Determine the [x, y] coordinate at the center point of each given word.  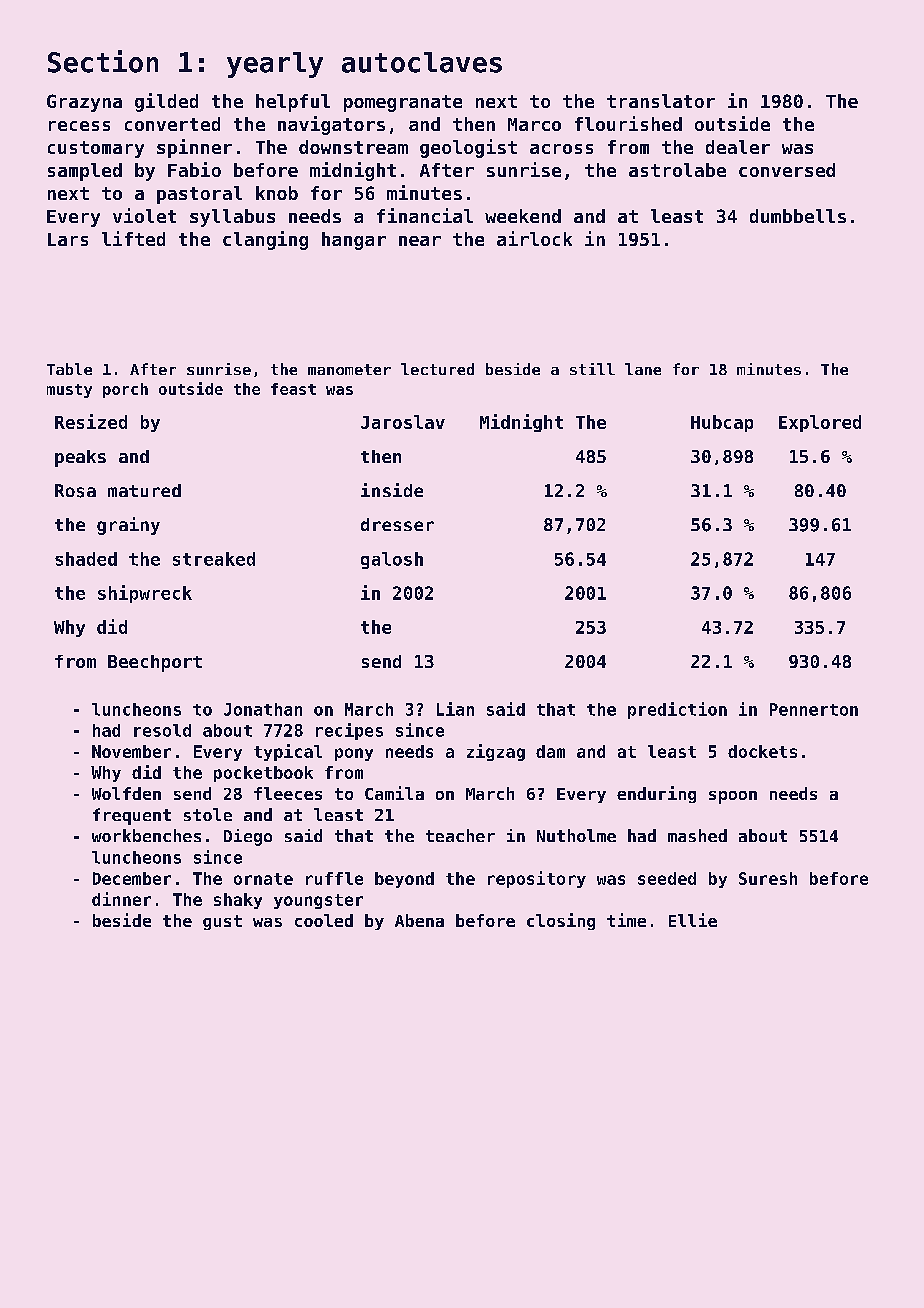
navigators [331, 125]
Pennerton [814, 709]
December [132, 878]
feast [293, 389]
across [561, 149]
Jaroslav [403, 422]
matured [144, 490]
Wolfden [126, 793]
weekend [523, 216]
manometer [349, 369]
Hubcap [722, 423]
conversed [787, 170]
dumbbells [798, 216]
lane [643, 369]
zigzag [496, 752]
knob [277, 193]
